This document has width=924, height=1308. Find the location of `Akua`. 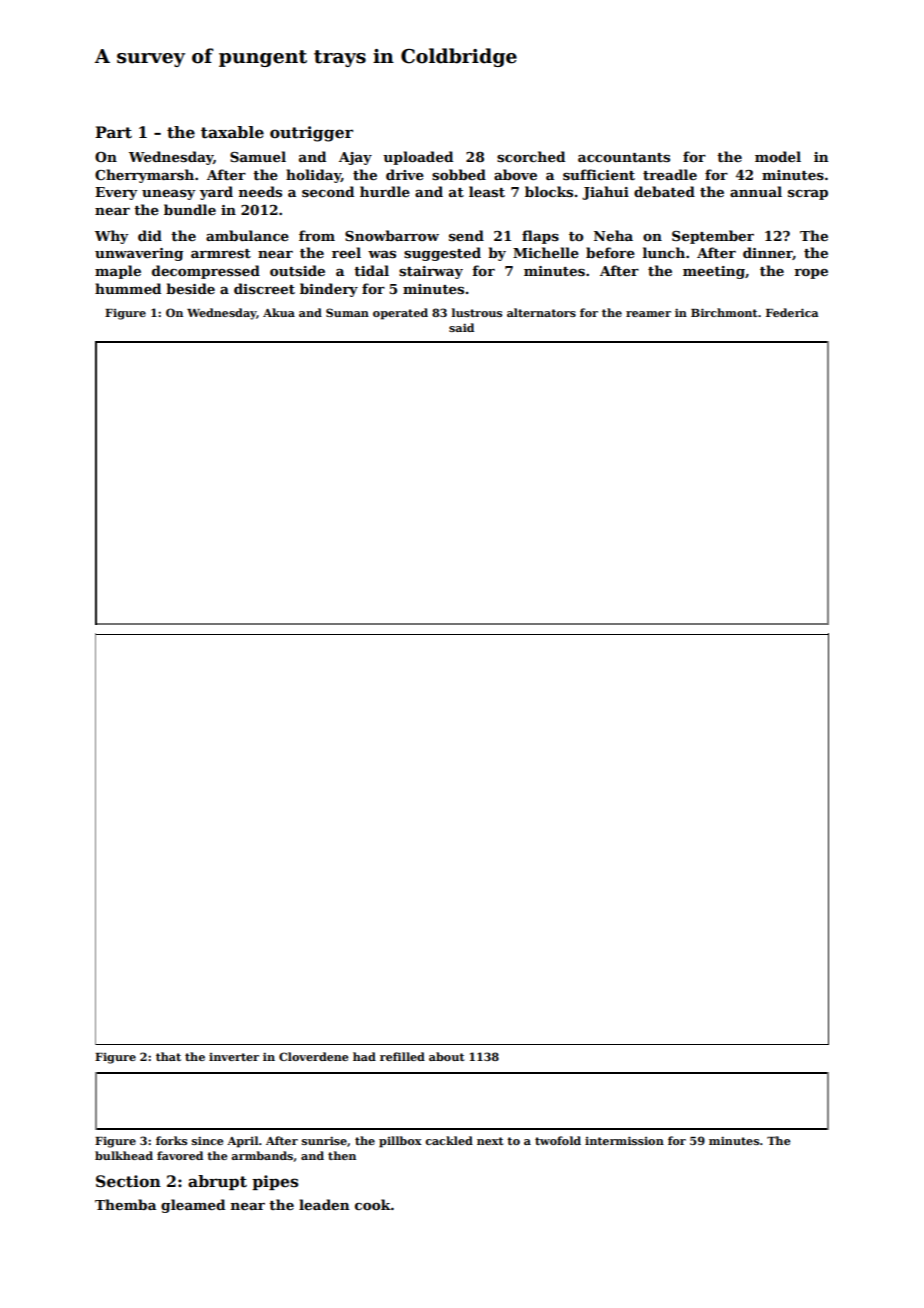

Akua is located at coordinates (279, 312).
